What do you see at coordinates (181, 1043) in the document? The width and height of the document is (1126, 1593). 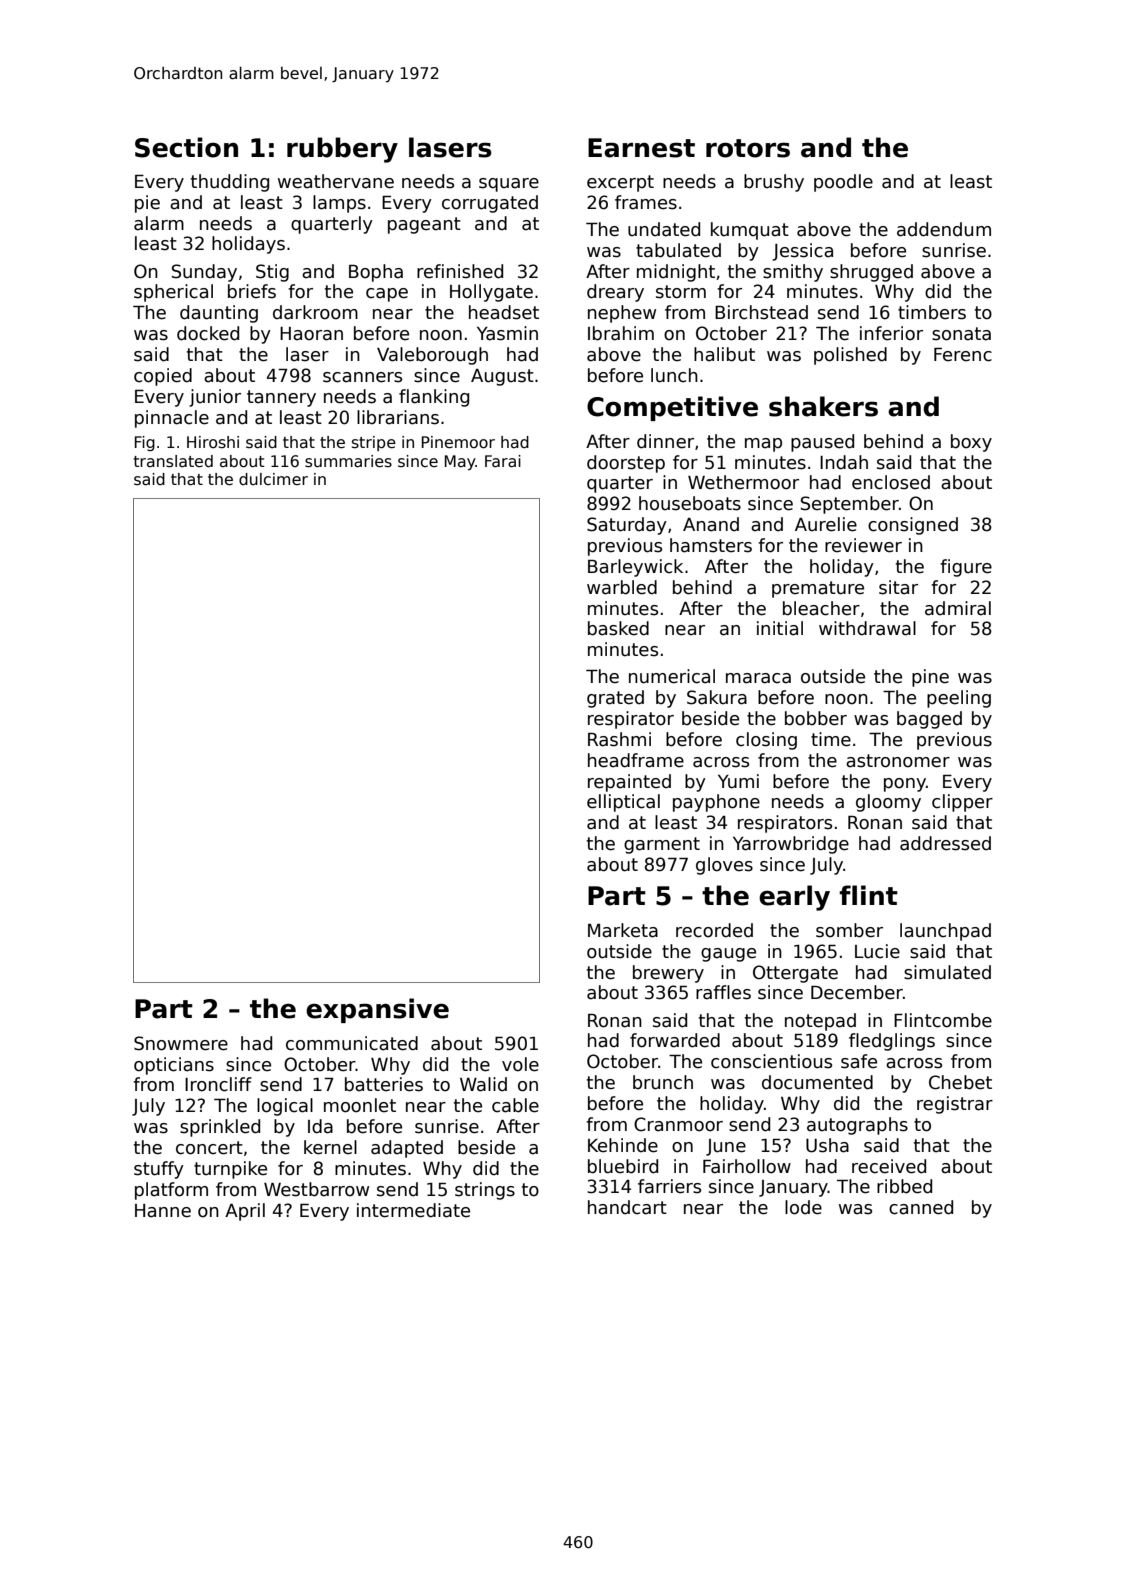 I see `Snowmere` at bounding box center [181, 1043].
